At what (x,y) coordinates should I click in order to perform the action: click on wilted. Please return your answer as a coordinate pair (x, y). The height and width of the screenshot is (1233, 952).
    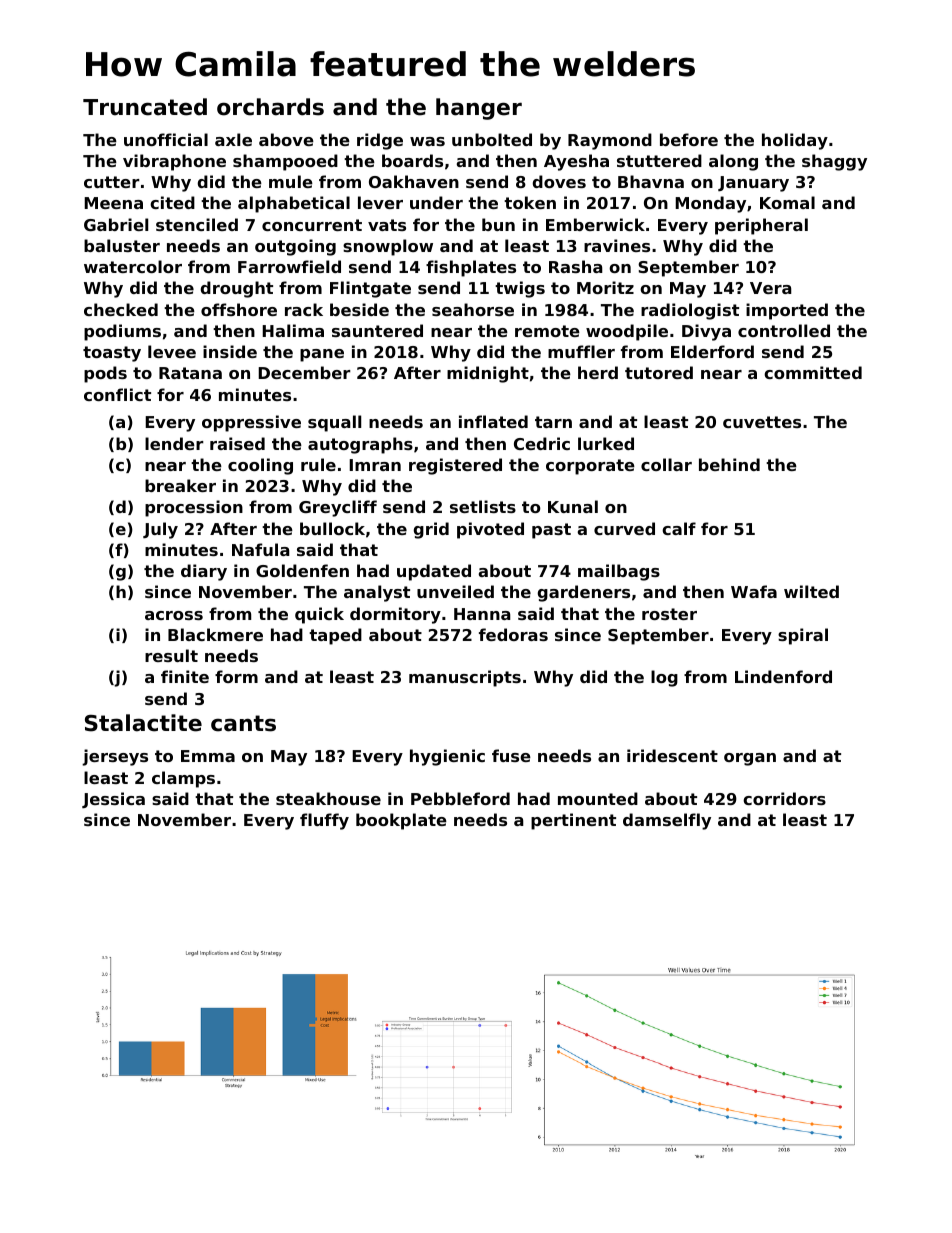
    Looking at the image, I should click on (811, 591).
